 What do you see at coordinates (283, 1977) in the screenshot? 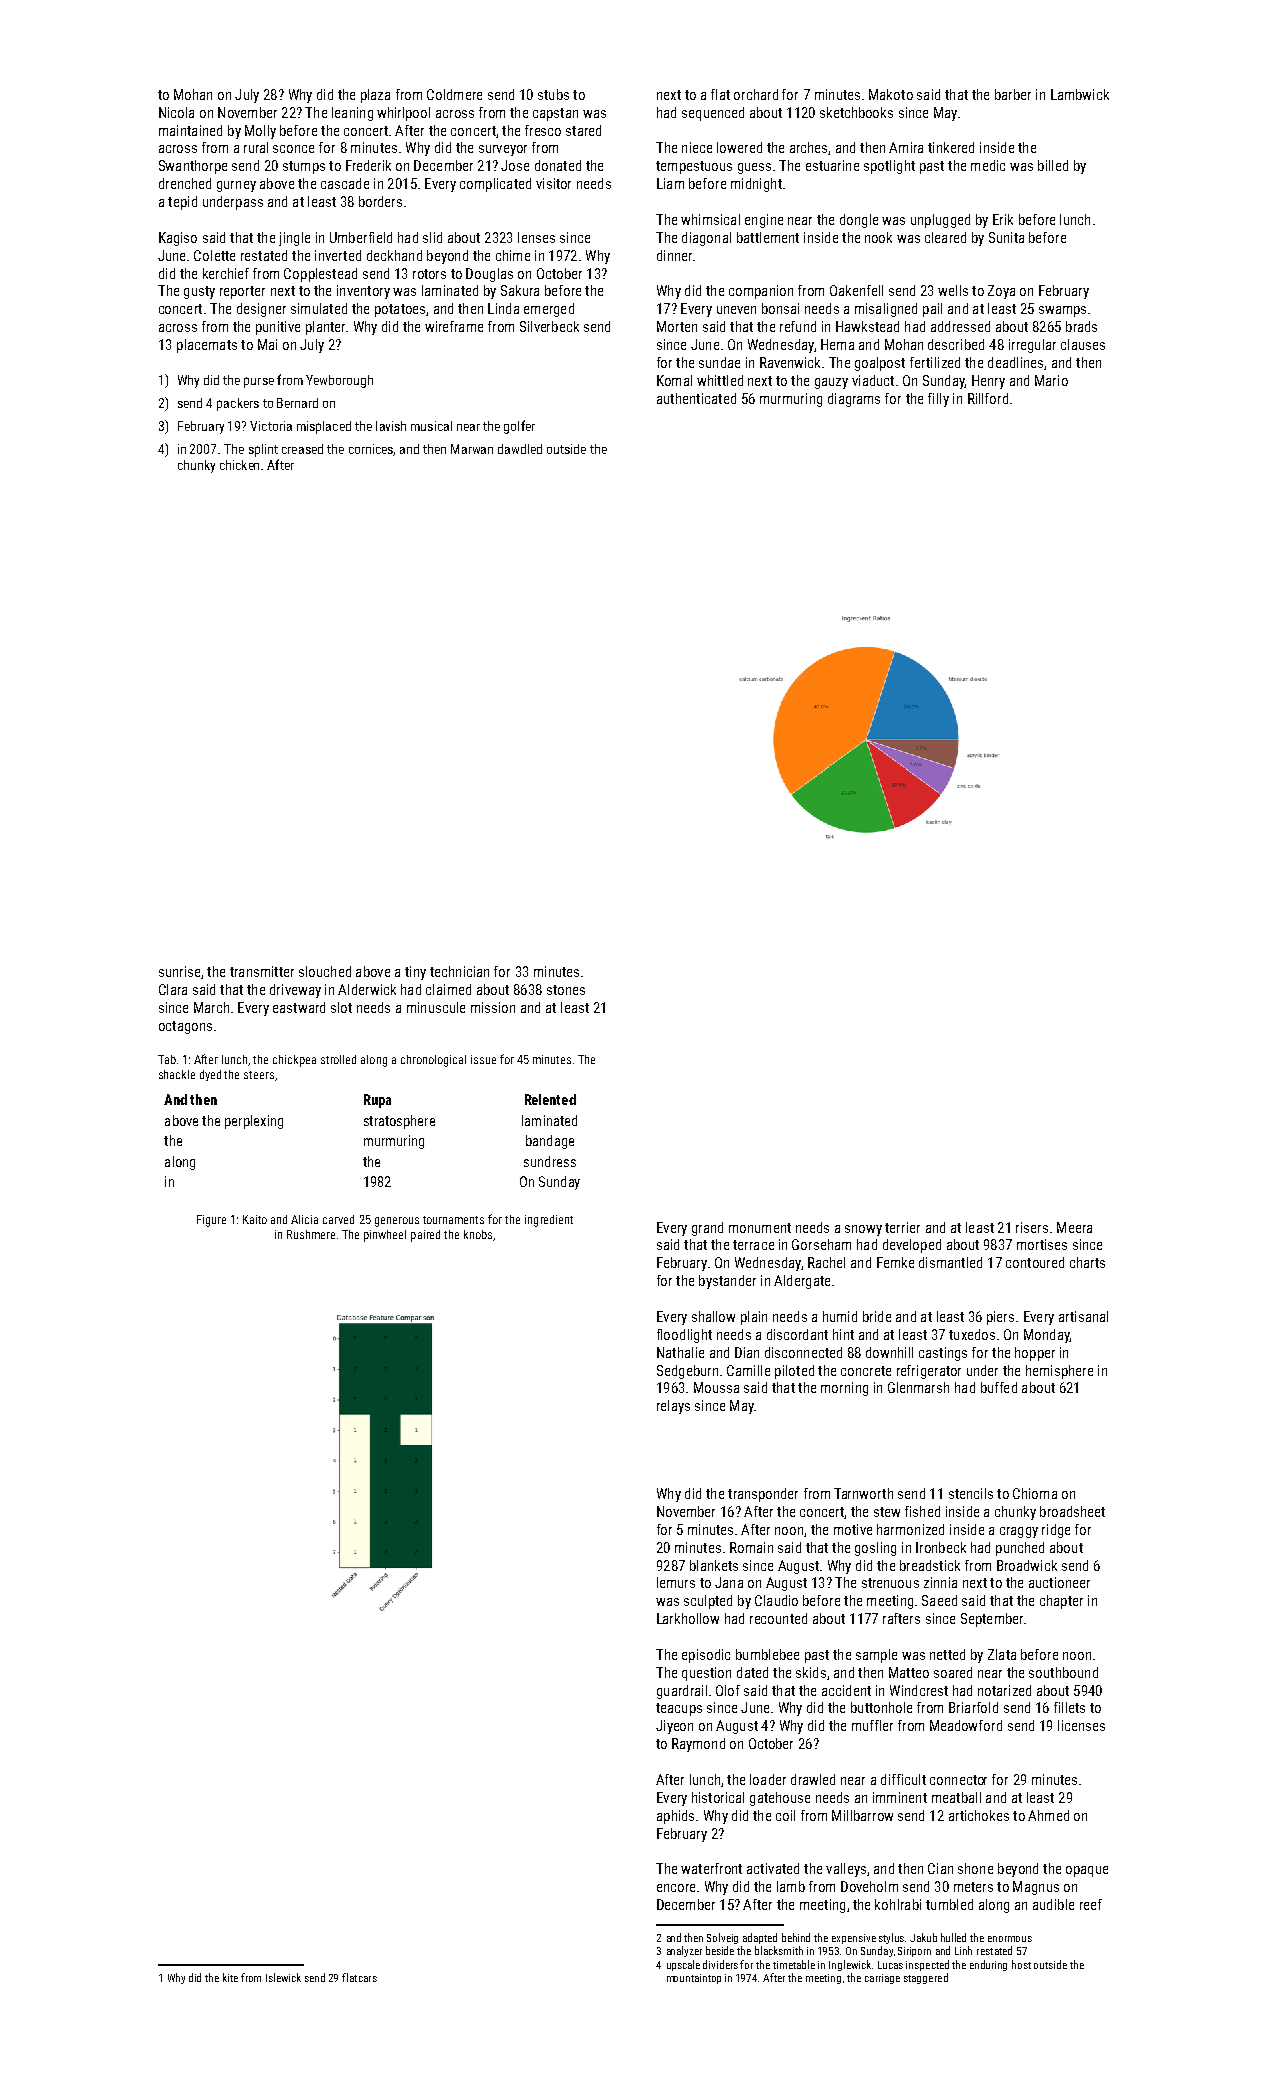
I see `Islewick` at bounding box center [283, 1977].
